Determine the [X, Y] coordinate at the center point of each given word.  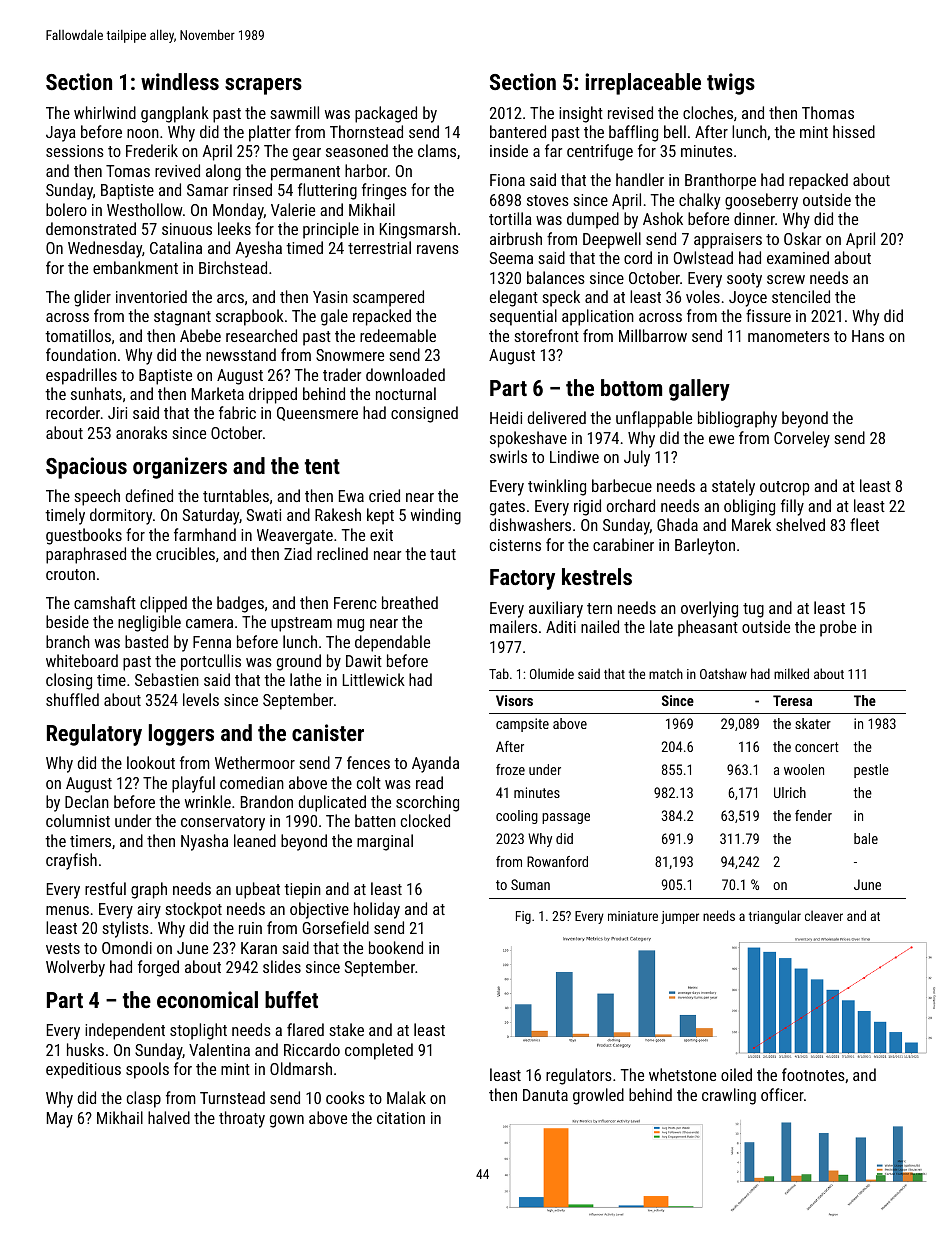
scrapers [263, 86]
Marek [751, 524]
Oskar [802, 238]
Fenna [212, 642]
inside [509, 150]
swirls [508, 456]
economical [207, 999]
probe [838, 628]
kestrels [597, 576]
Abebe [200, 335]
